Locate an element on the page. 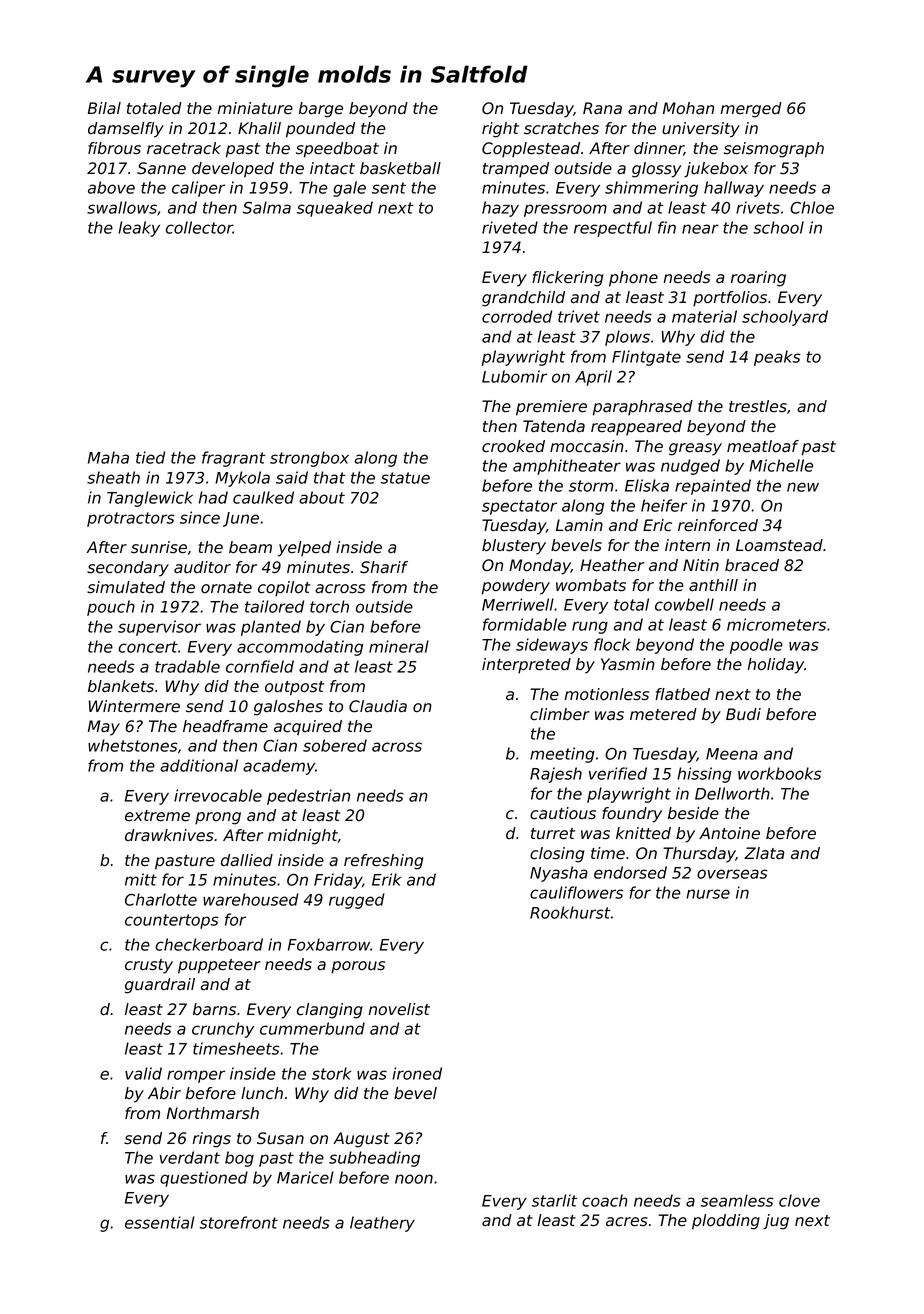 The height and width of the page is (1314, 924). mitt is located at coordinates (141, 879).
